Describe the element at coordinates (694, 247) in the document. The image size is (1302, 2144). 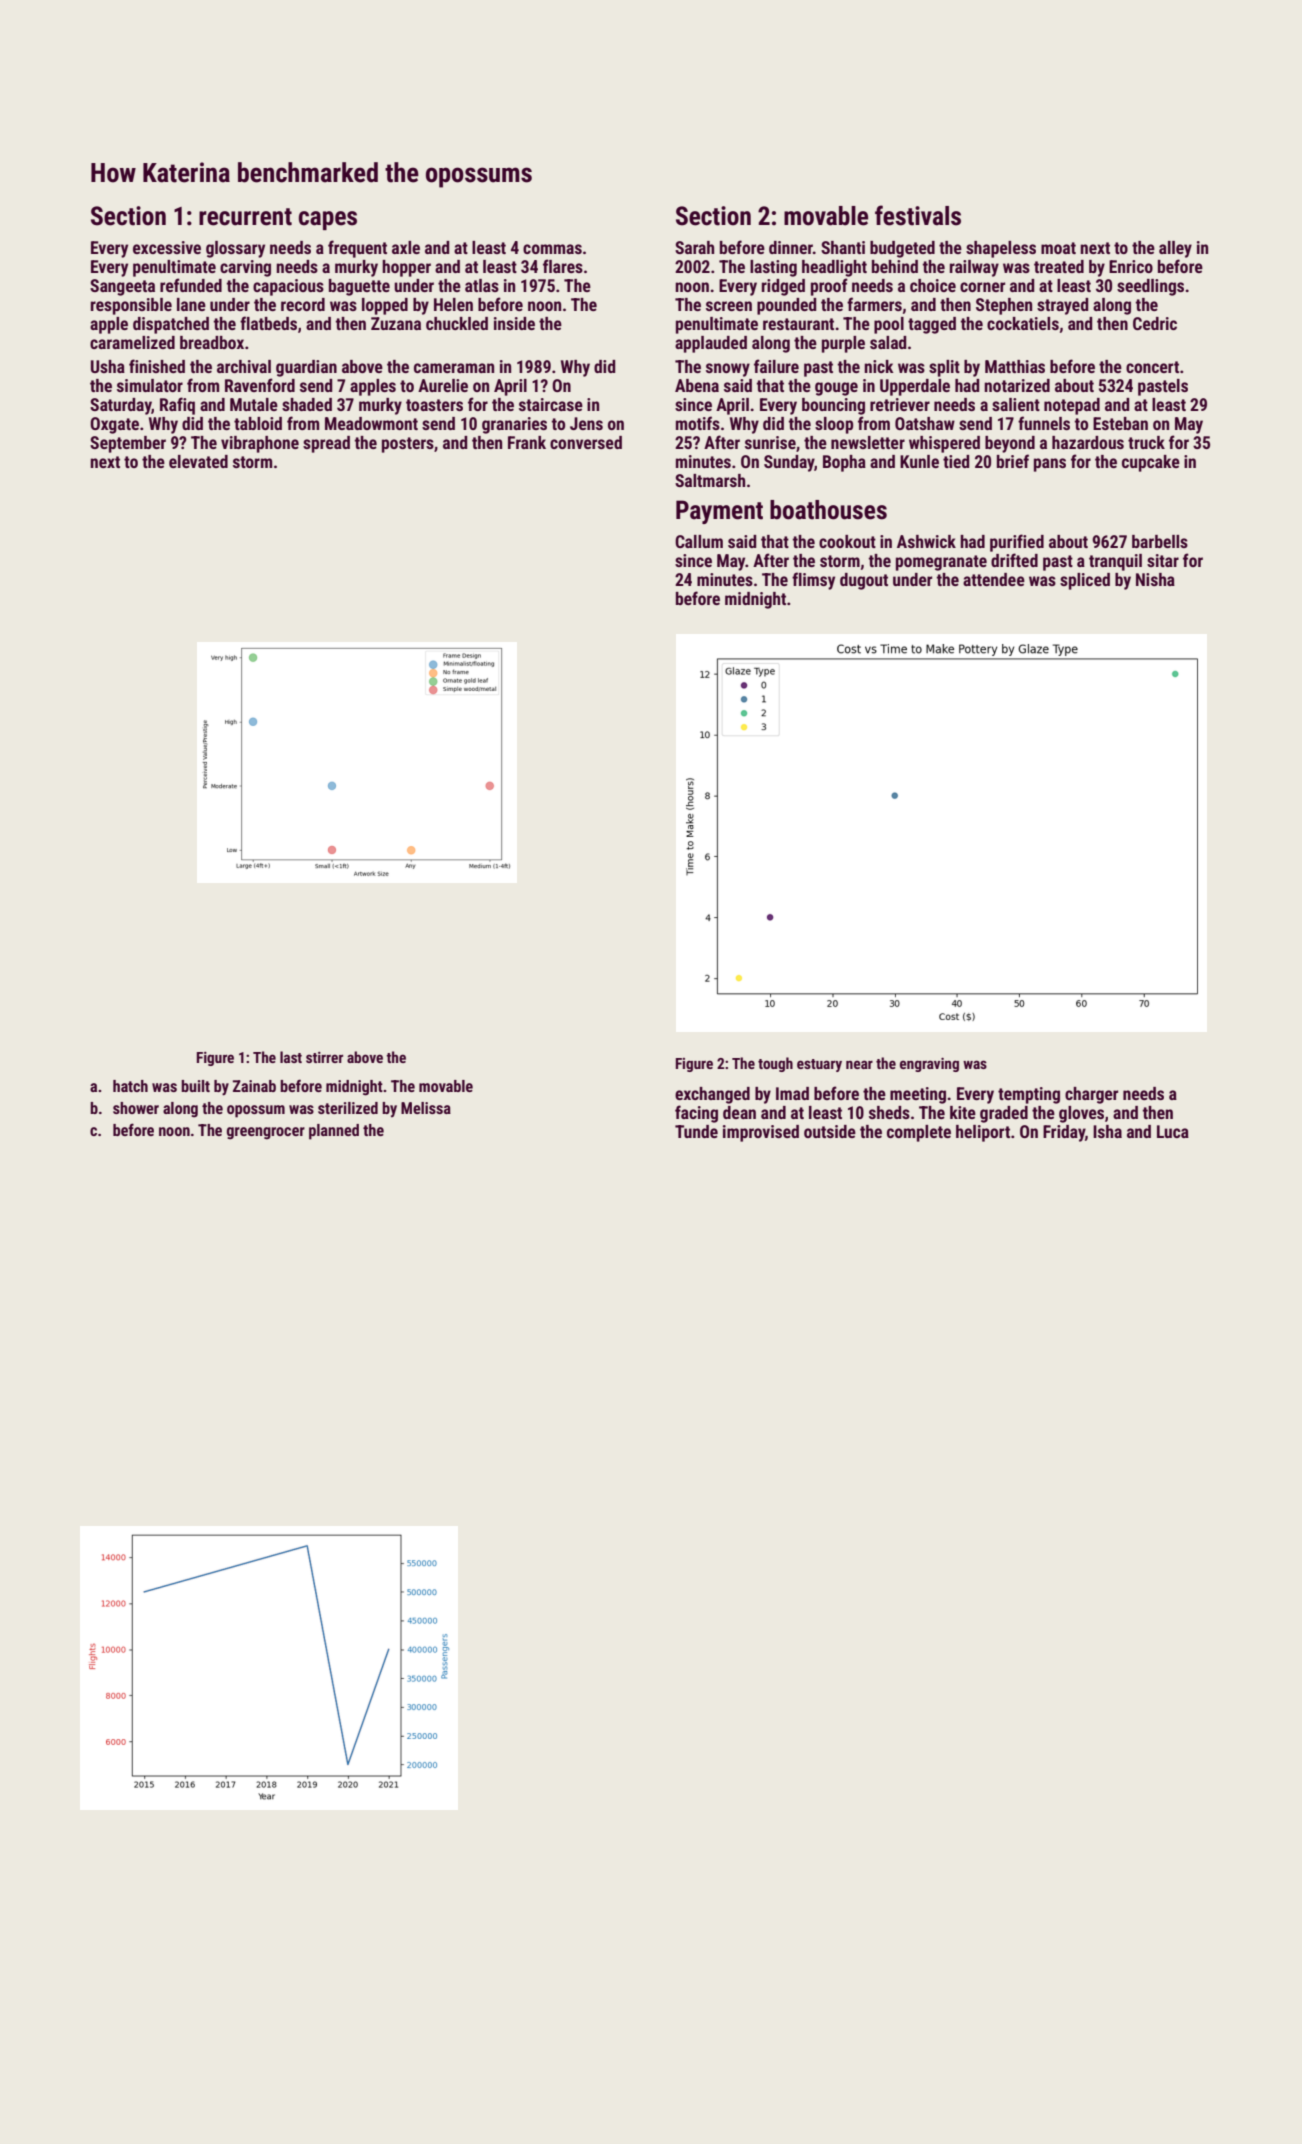
I see `Sarah` at that location.
